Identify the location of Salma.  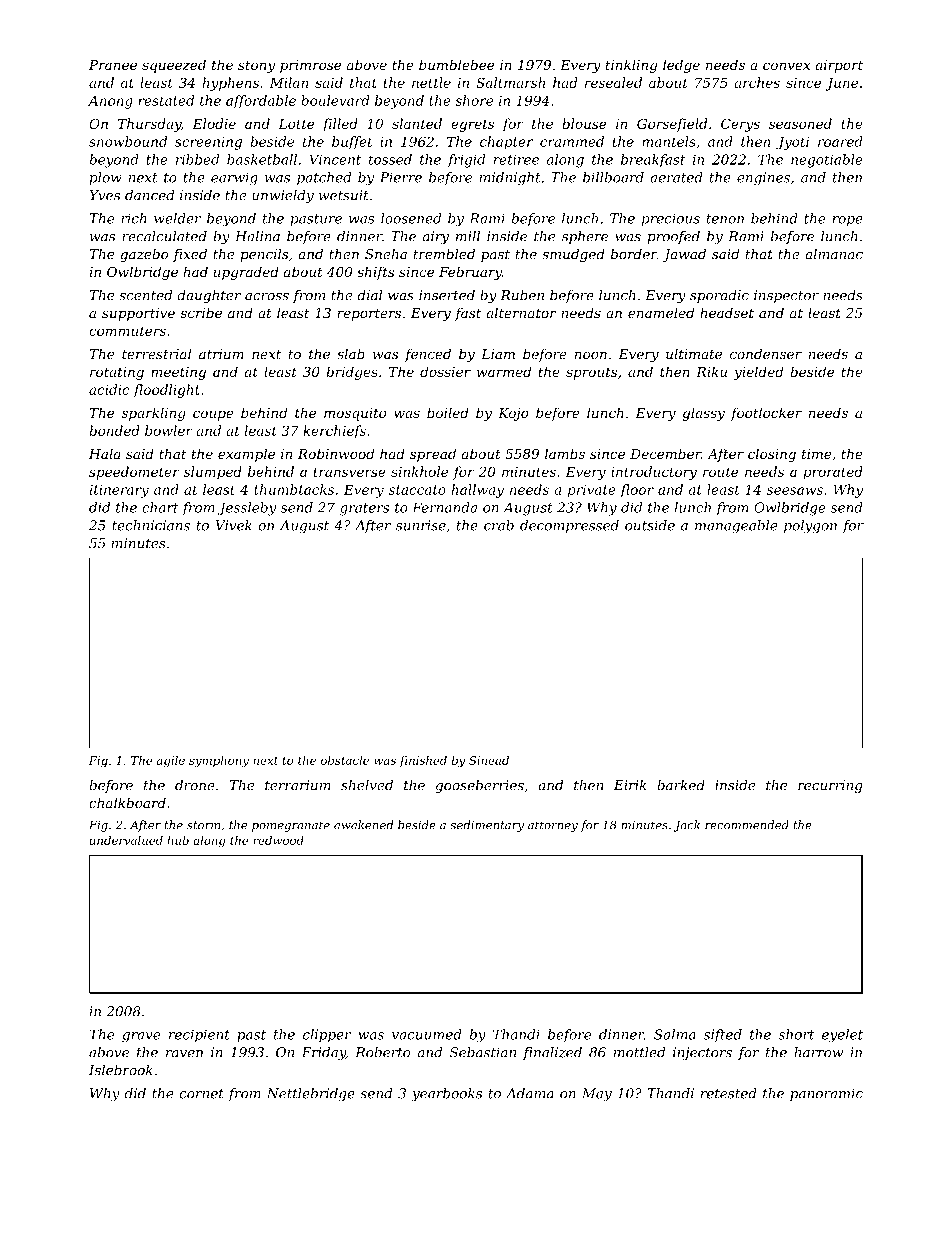
(675, 1034).
